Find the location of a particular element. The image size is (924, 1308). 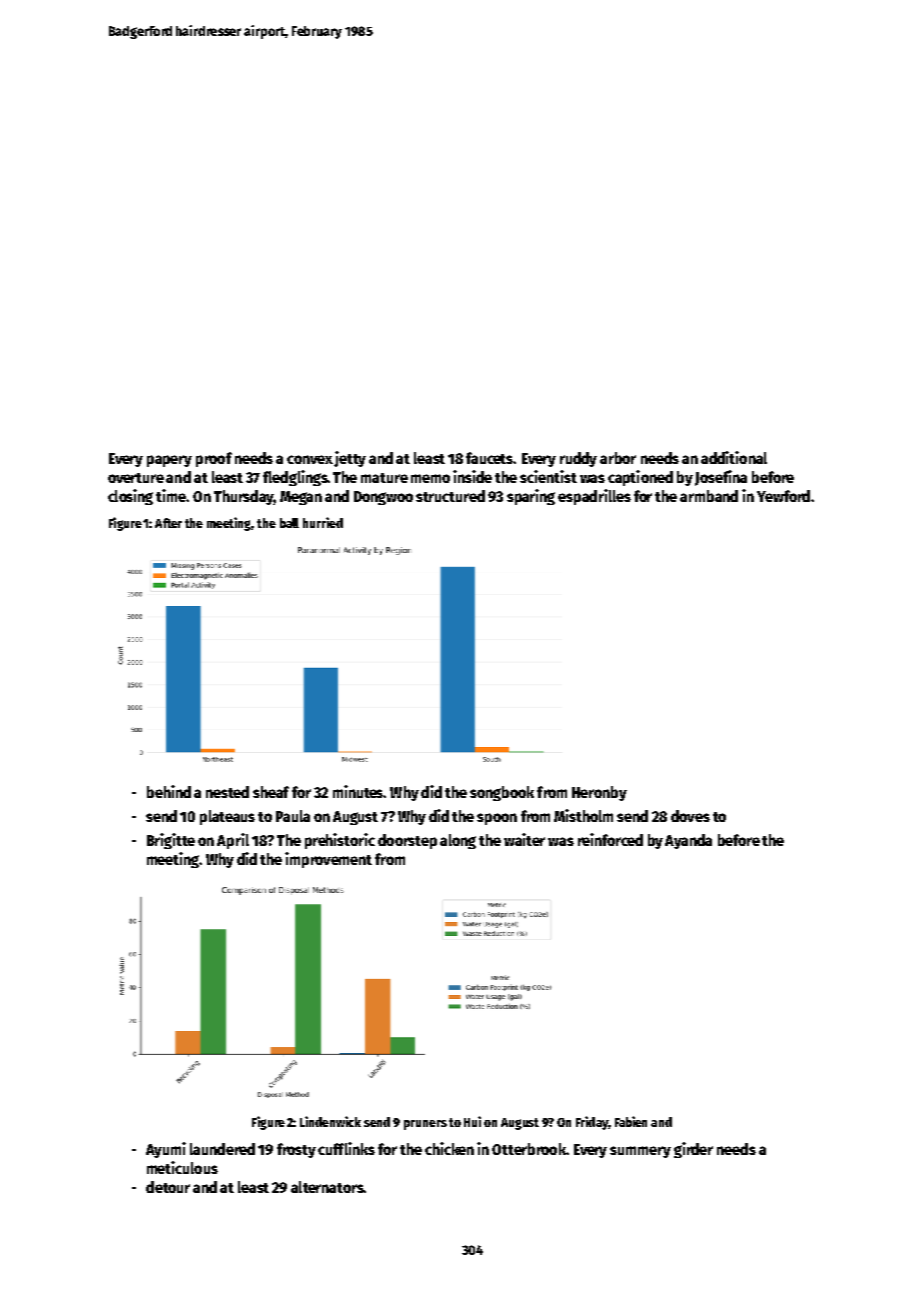

spoon is located at coordinates (497, 819).
